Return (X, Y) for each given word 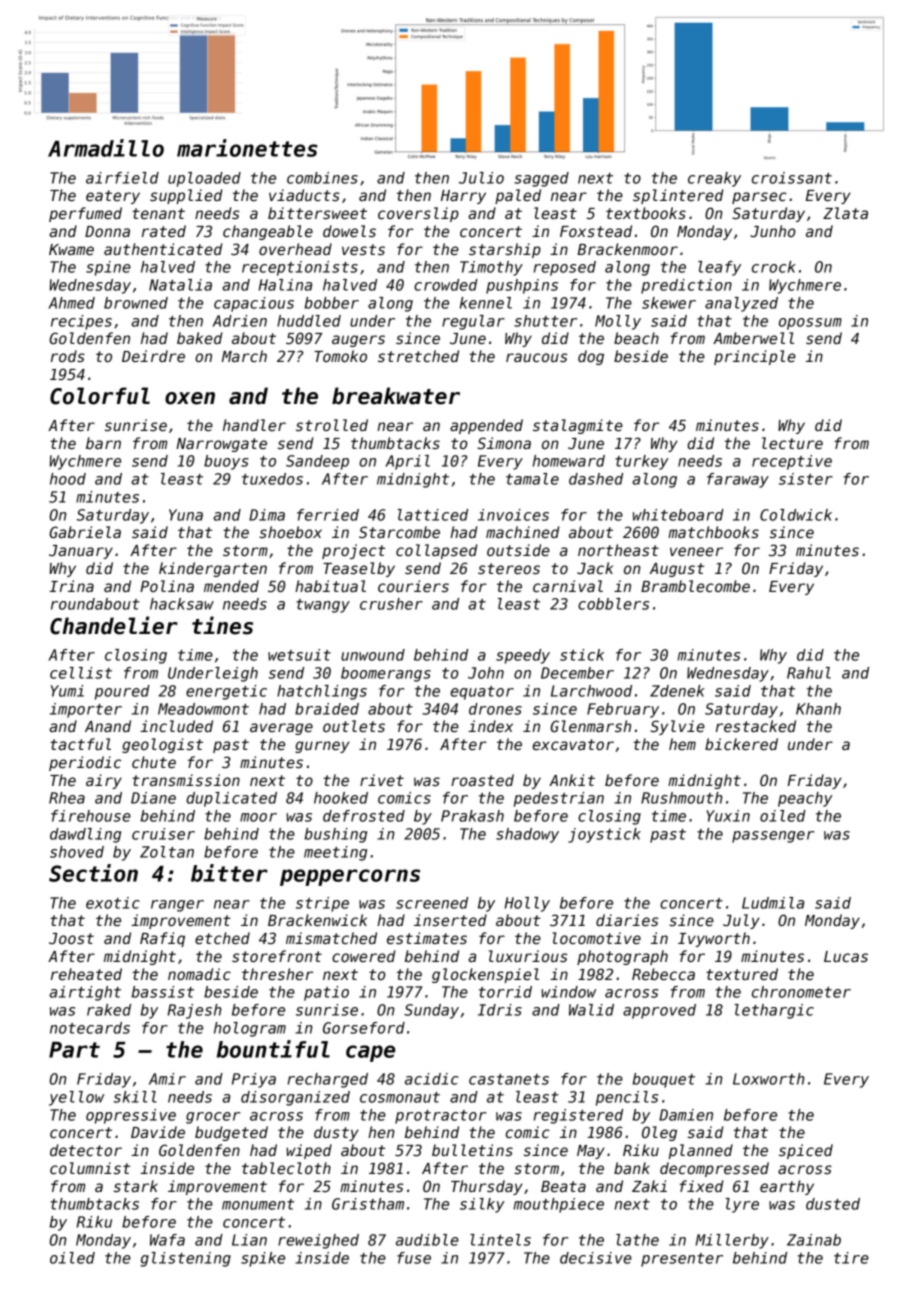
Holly (527, 904)
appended (486, 426)
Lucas (846, 956)
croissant (792, 178)
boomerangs (386, 674)
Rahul (809, 673)
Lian (249, 1240)
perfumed (85, 214)
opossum (810, 324)
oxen (190, 398)
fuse (414, 1258)
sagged (541, 179)
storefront (277, 956)
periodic (85, 763)
